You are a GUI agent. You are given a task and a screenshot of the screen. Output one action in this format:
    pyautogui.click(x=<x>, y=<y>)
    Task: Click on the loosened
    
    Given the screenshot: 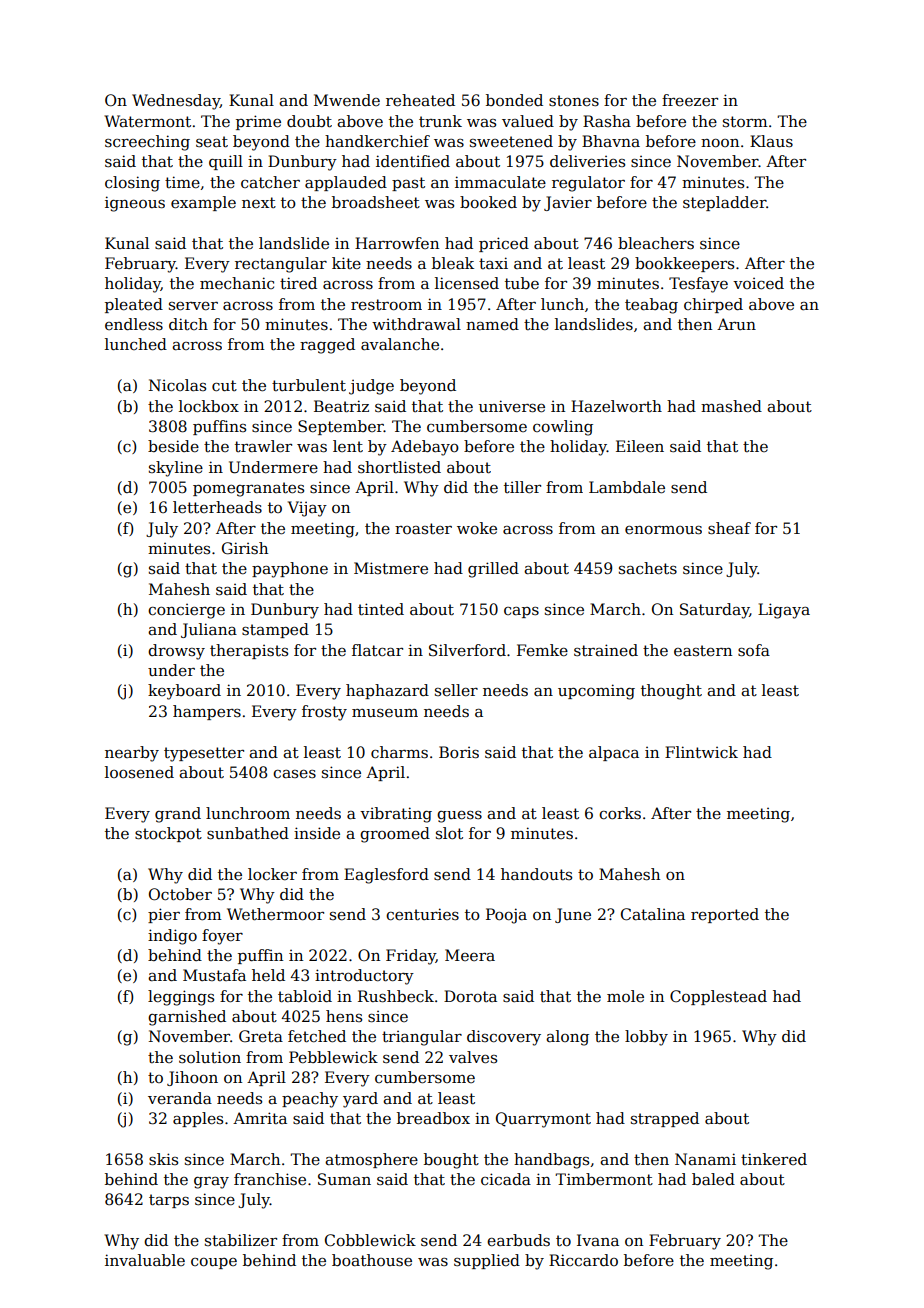 What is the action you would take?
    pyautogui.click(x=139, y=772)
